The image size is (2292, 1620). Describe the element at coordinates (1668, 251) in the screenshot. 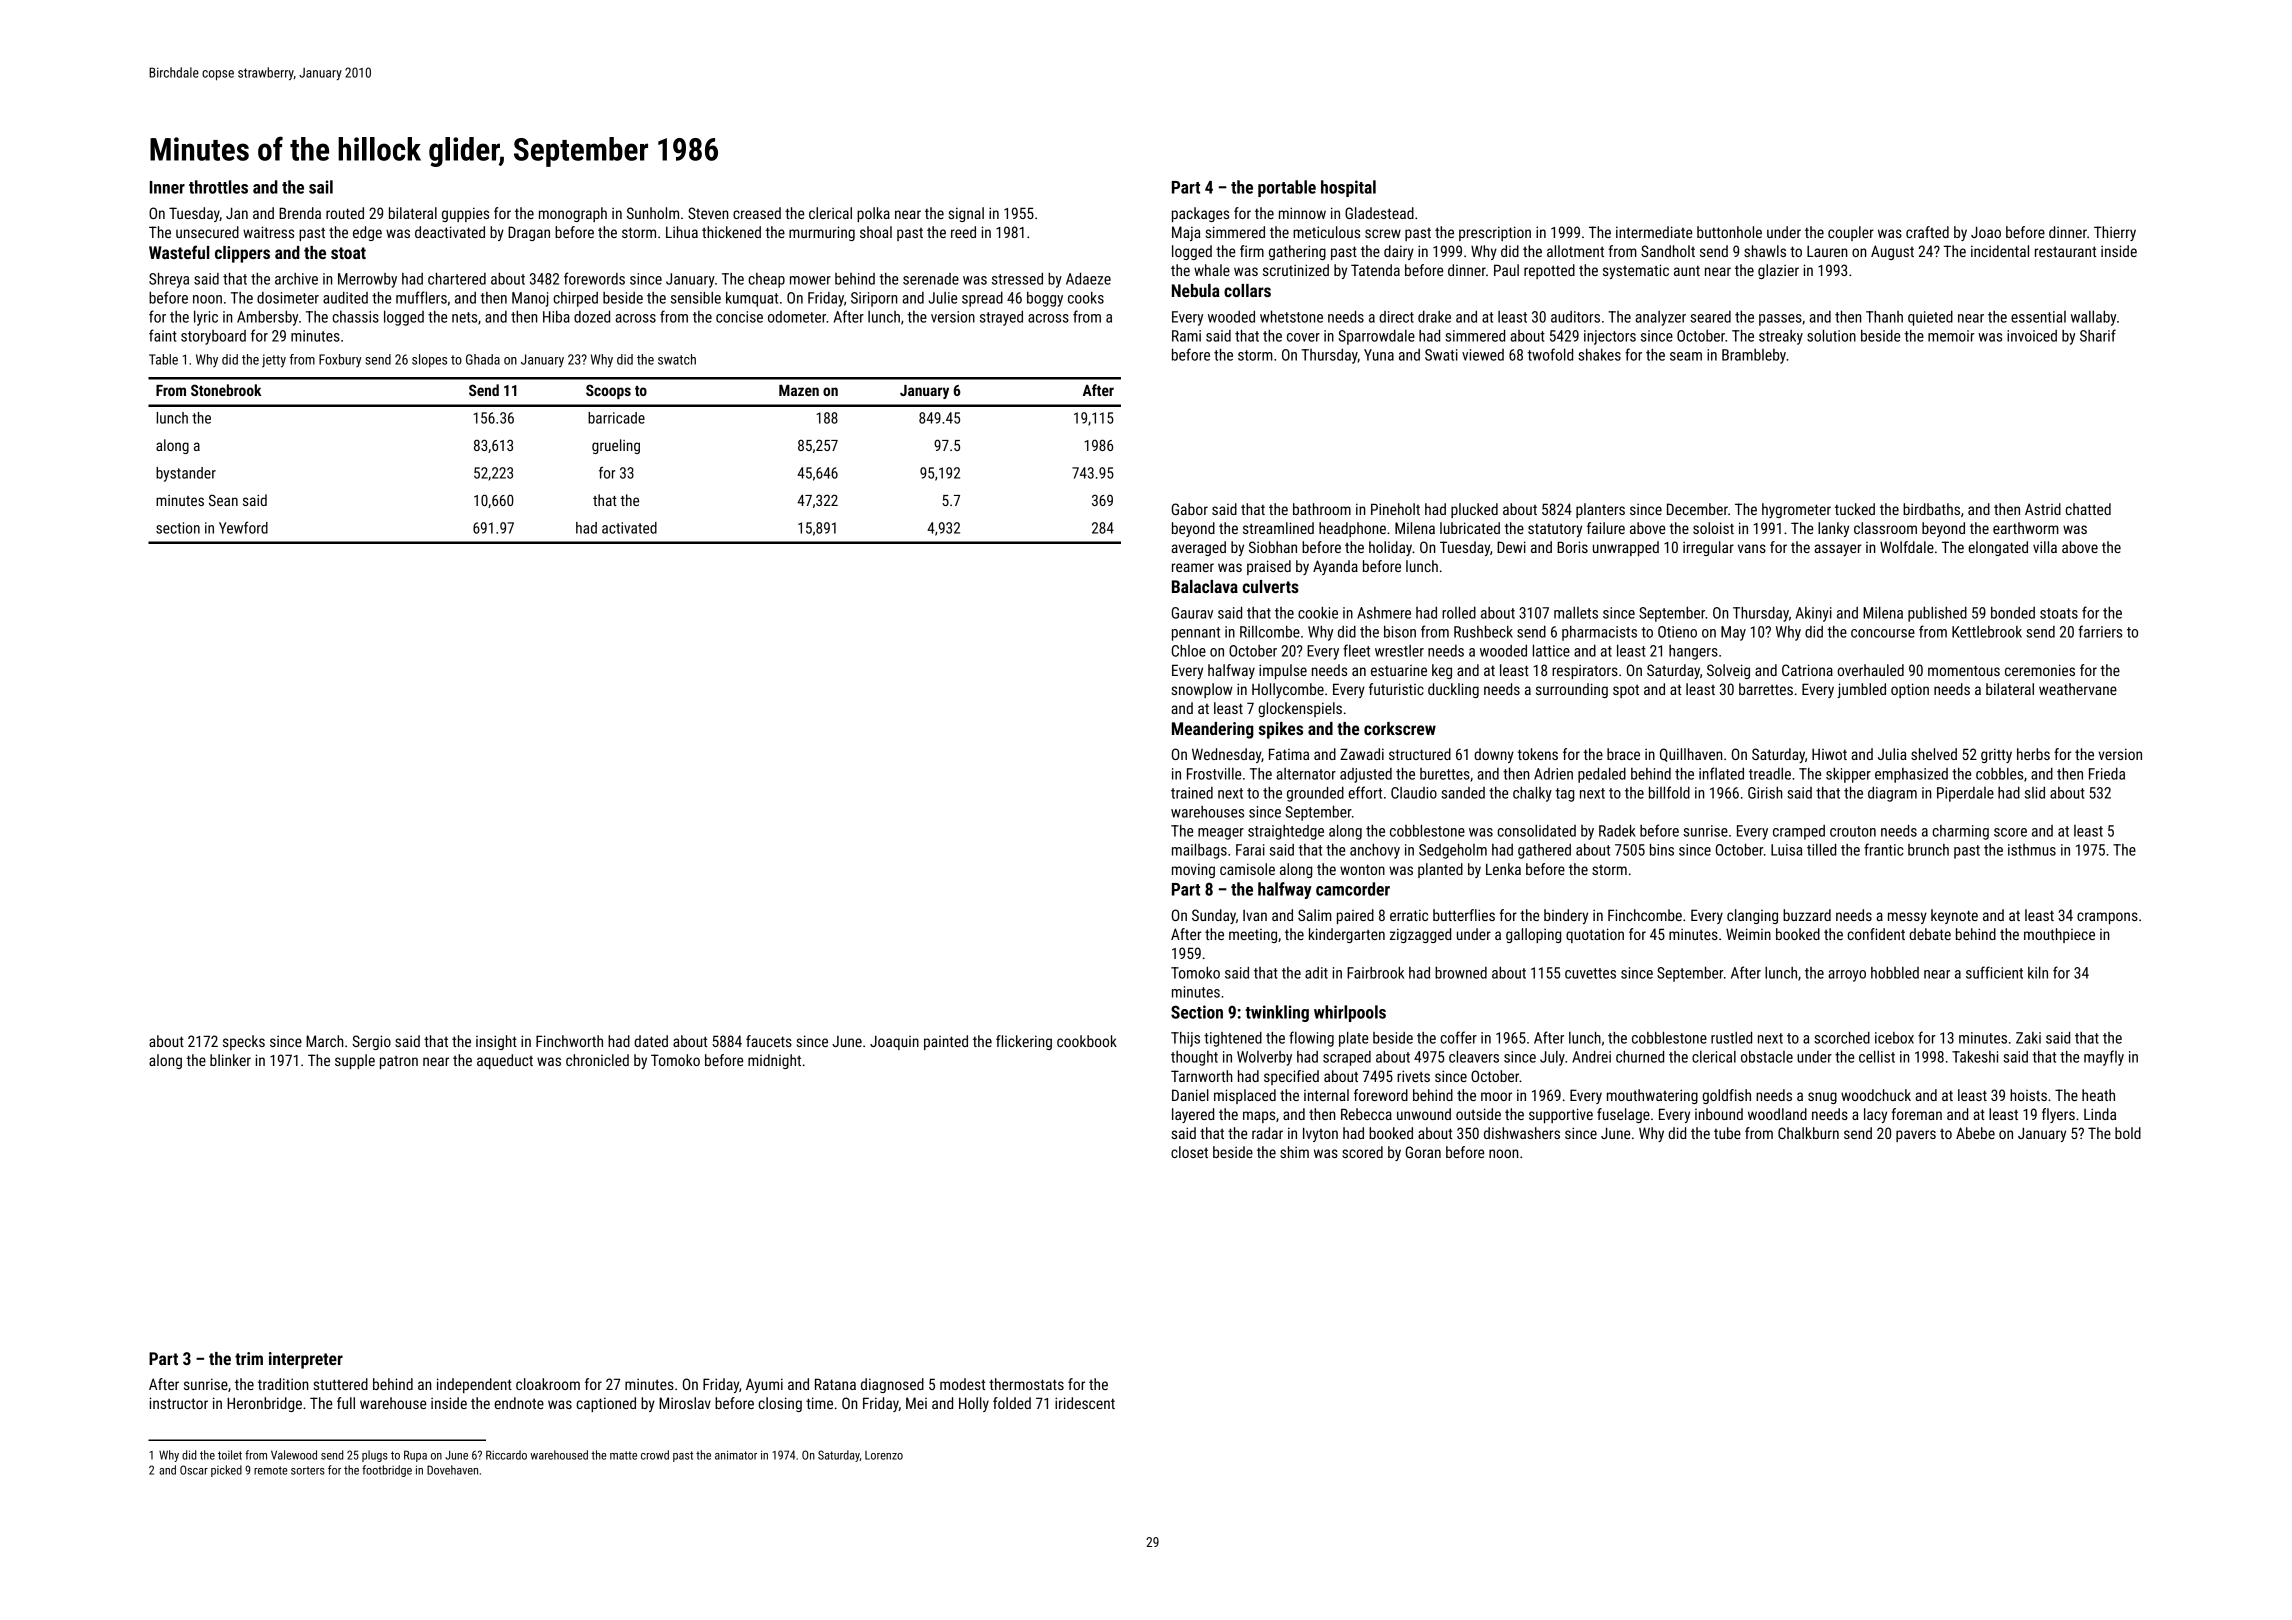

I see `Sandholt` at that location.
